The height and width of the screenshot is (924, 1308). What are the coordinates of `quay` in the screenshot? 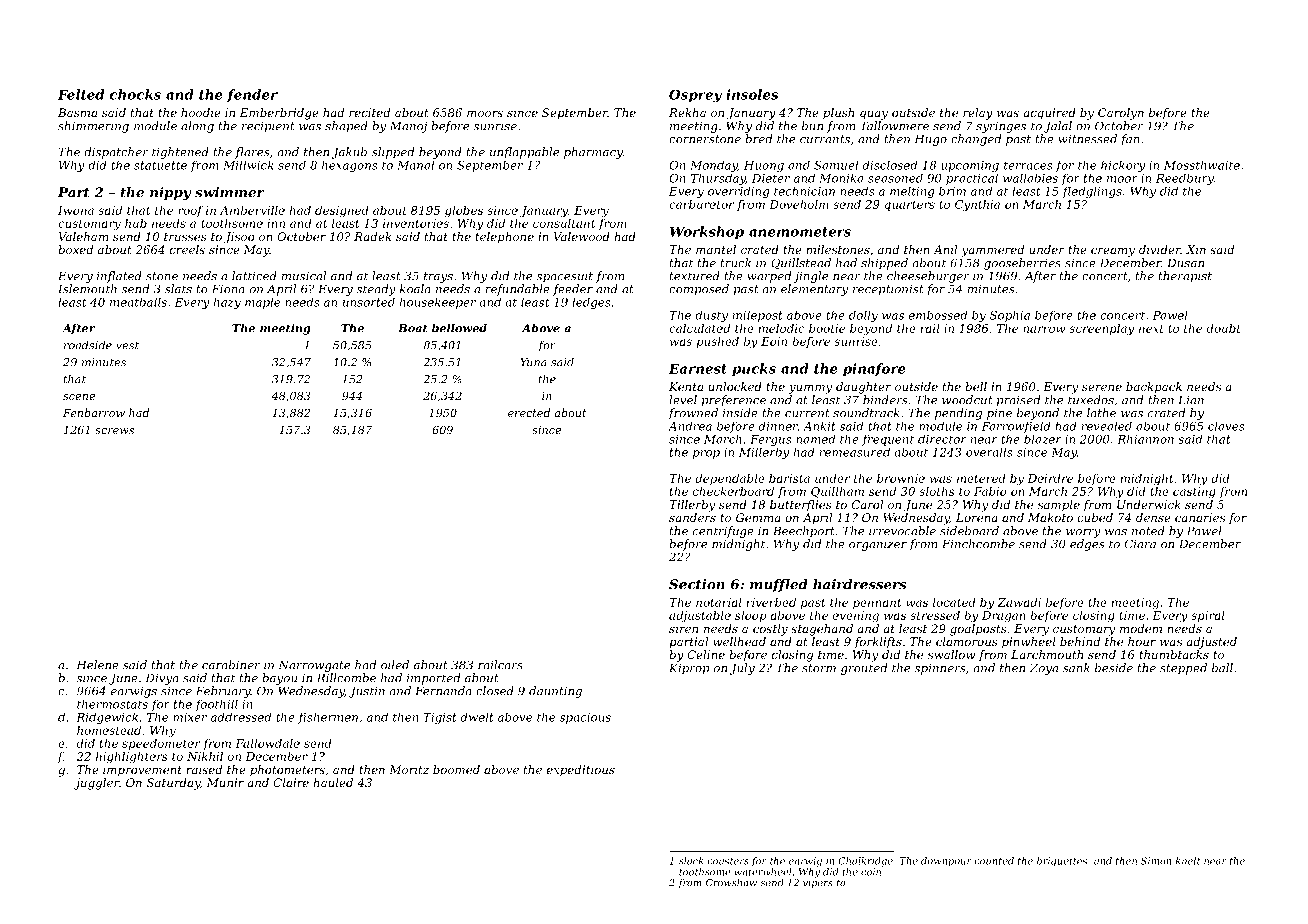 It's located at (874, 115).
